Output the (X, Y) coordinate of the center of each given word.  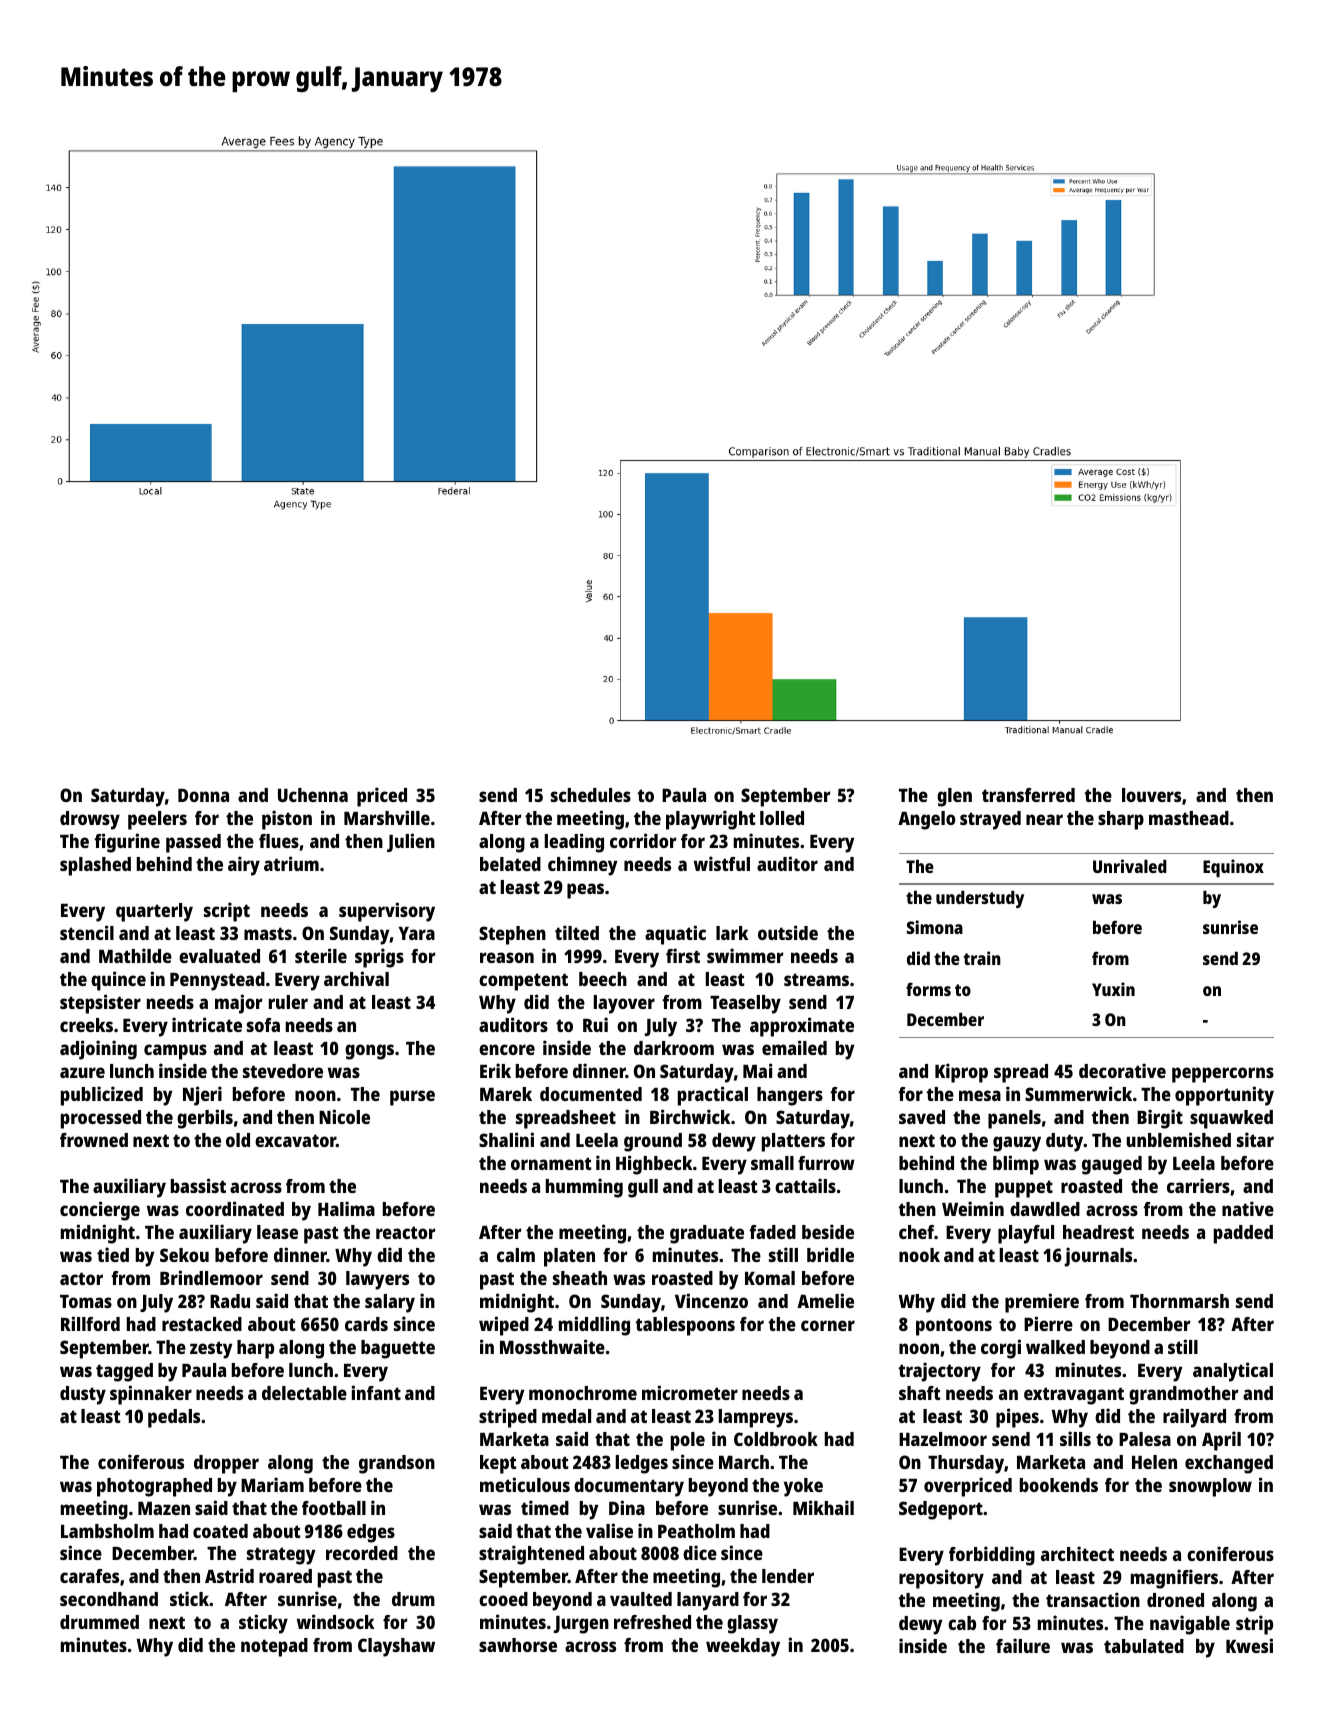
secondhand (109, 1599)
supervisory (387, 912)
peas (585, 891)
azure (82, 1072)
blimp (1016, 1165)
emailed (794, 1047)
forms (928, 989)
